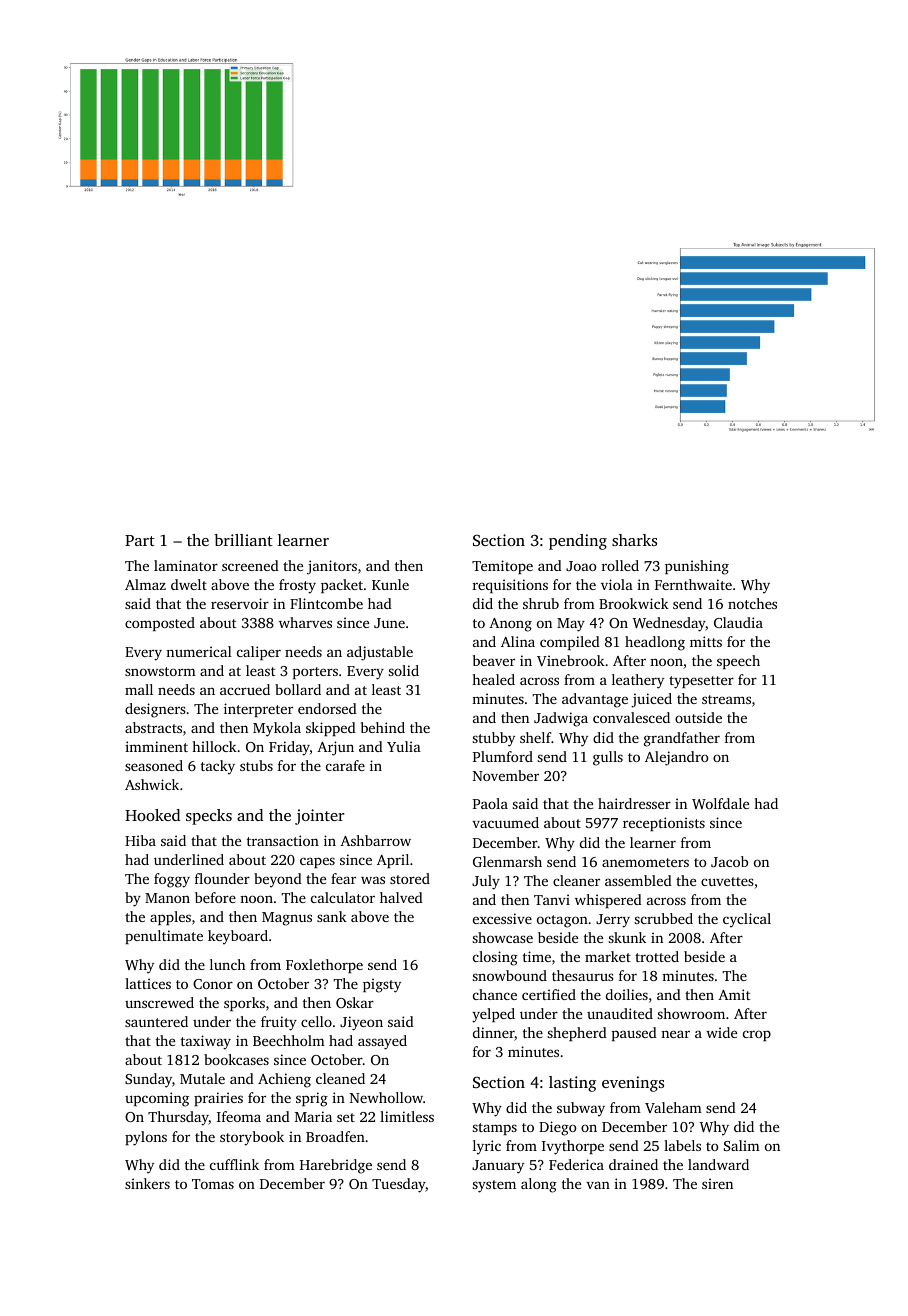 The image size is (908, 1316). Describe the element at coordinates (332, 567) in the screenshot. I see `janitors` at that location.
